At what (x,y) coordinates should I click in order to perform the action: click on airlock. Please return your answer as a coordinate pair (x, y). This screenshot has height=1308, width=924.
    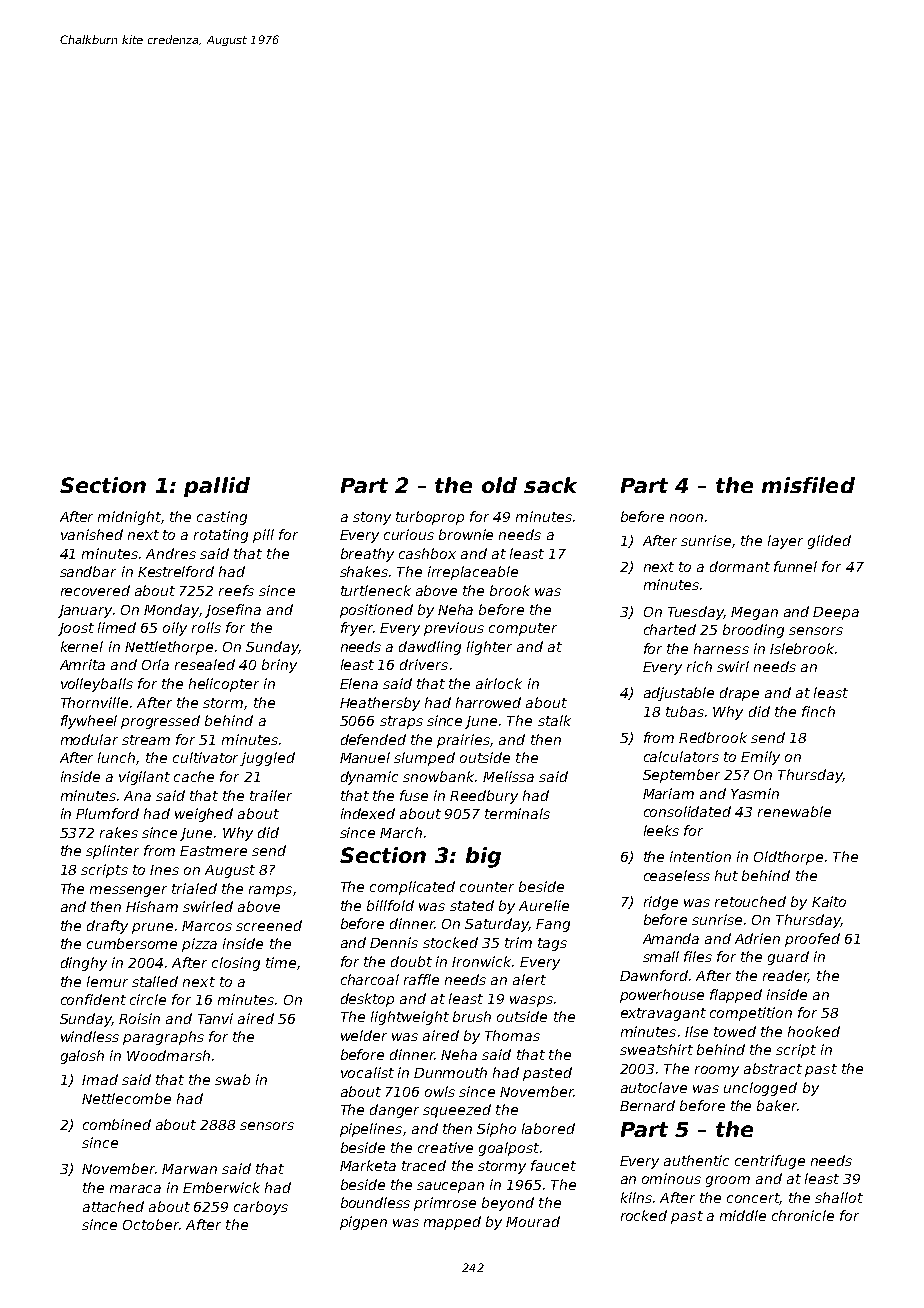
    Looking at the image, I should click on (499, 683).
